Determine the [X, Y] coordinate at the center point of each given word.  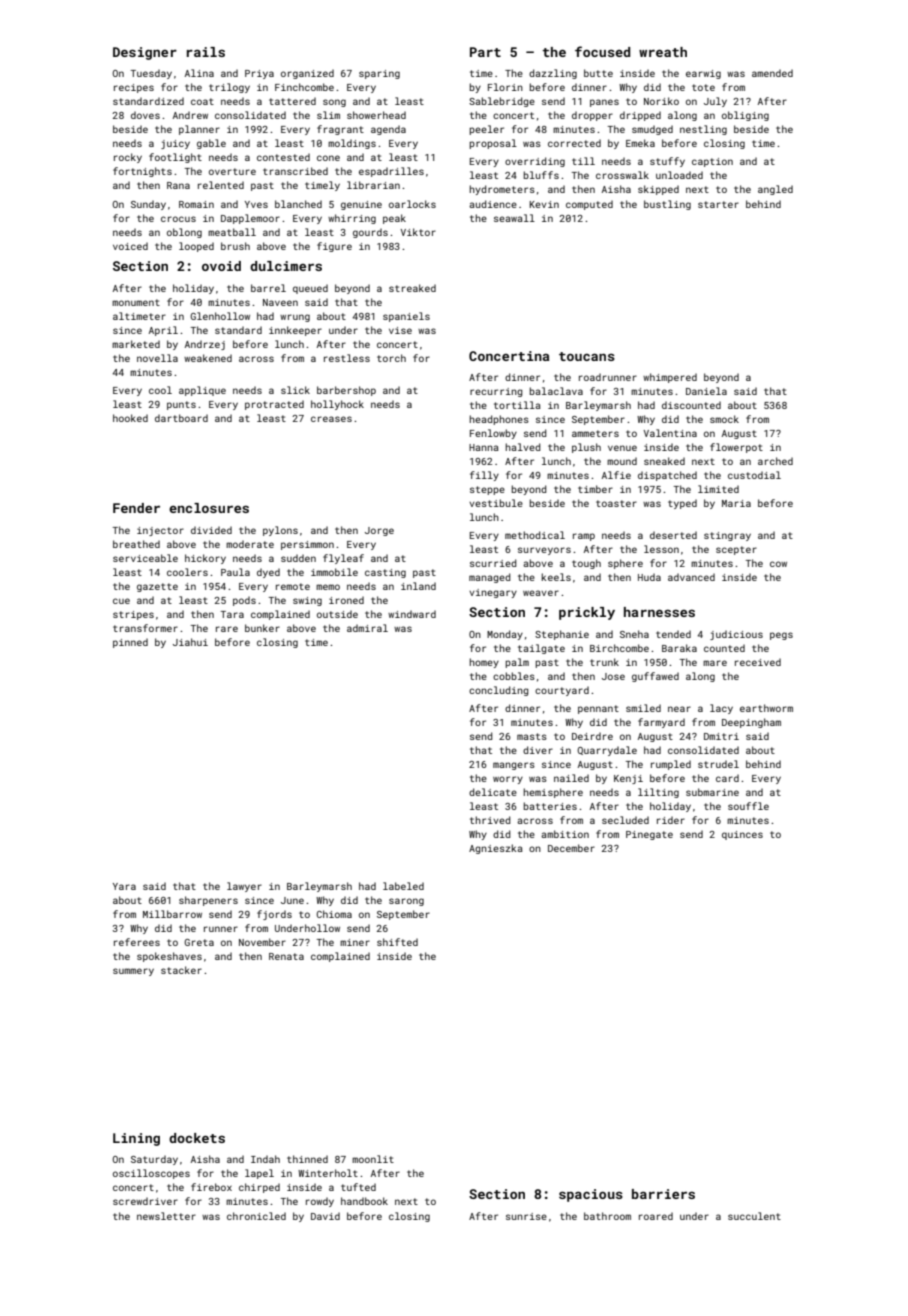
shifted [397, 942]
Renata [286, 956]
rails [206, 52]
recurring [496, 392]
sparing [379, 74]
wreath [663, 52]
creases [331, 419]
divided [211, 530]
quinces [742, 835]
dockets [197, 1138]
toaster [616, 503]
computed [589, 205]
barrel [268, 288]
